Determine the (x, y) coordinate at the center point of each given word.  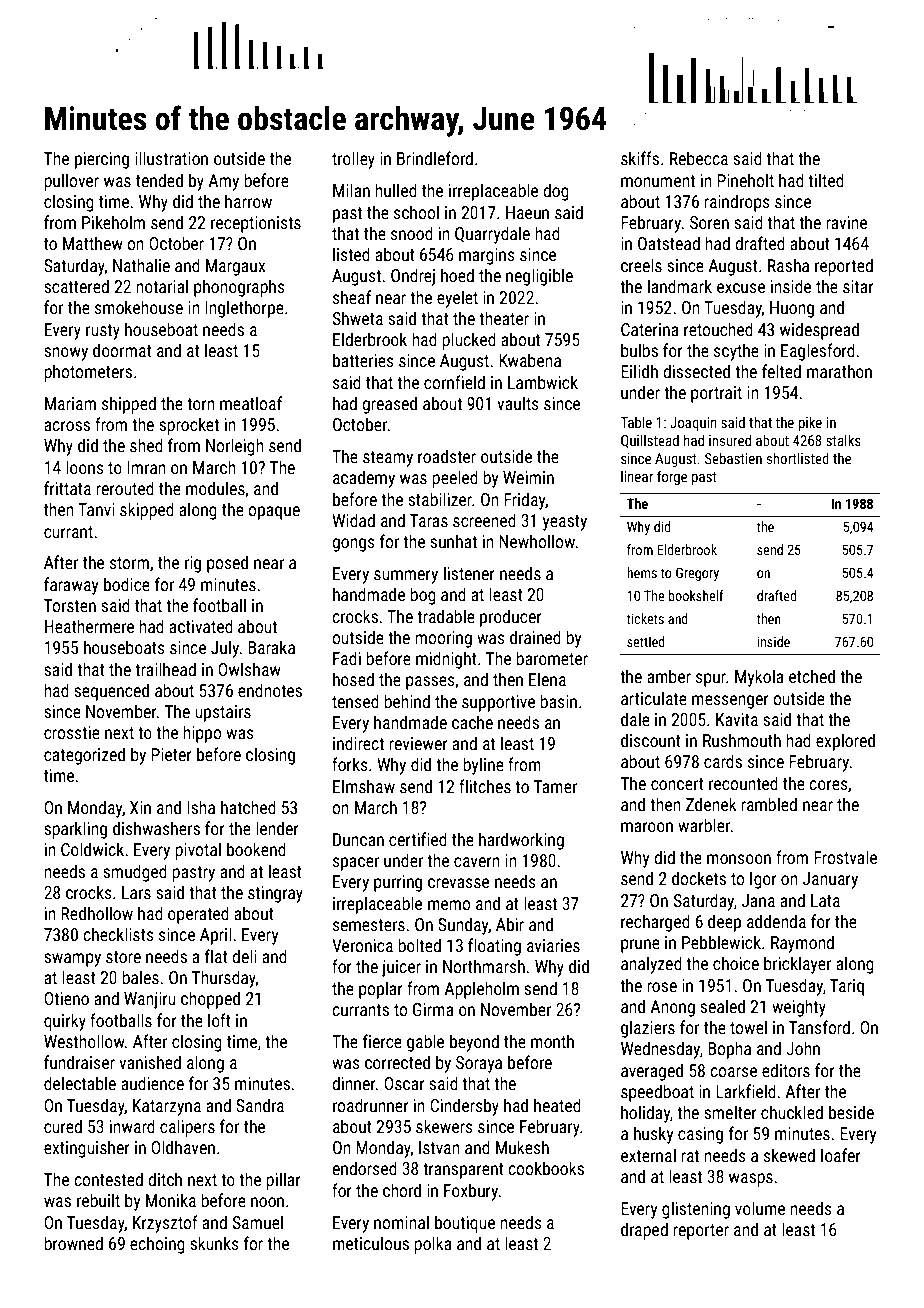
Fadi (347, 658)
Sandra (260, 1105)
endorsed (365, 1168)
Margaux (235, 267)
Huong (792, 309)
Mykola (759, 678)
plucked (469, 341)
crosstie (72, 732)
